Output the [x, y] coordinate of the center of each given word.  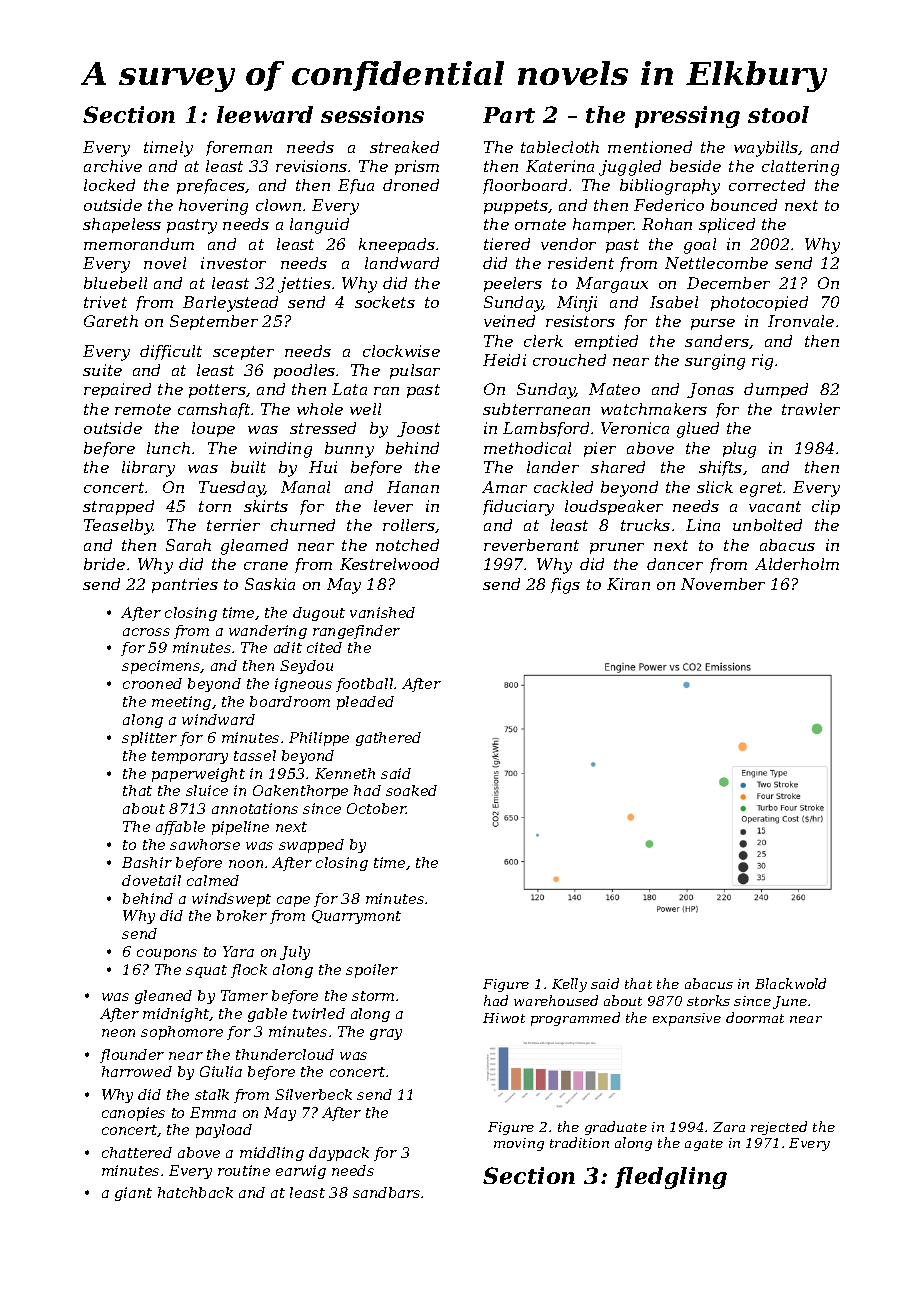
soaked [411, 790]
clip [826, 507]
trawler [811, 409]
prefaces [211, 186]
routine [244, 1170]
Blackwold [790, 983]
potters [217, 391]
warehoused [556, 1000]
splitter [149, 739]
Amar [504, 487]
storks [708, 1000]
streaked [404, 147]
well [365, 409]
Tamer [244, 995]
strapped [118, 507]
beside [695, 166]
